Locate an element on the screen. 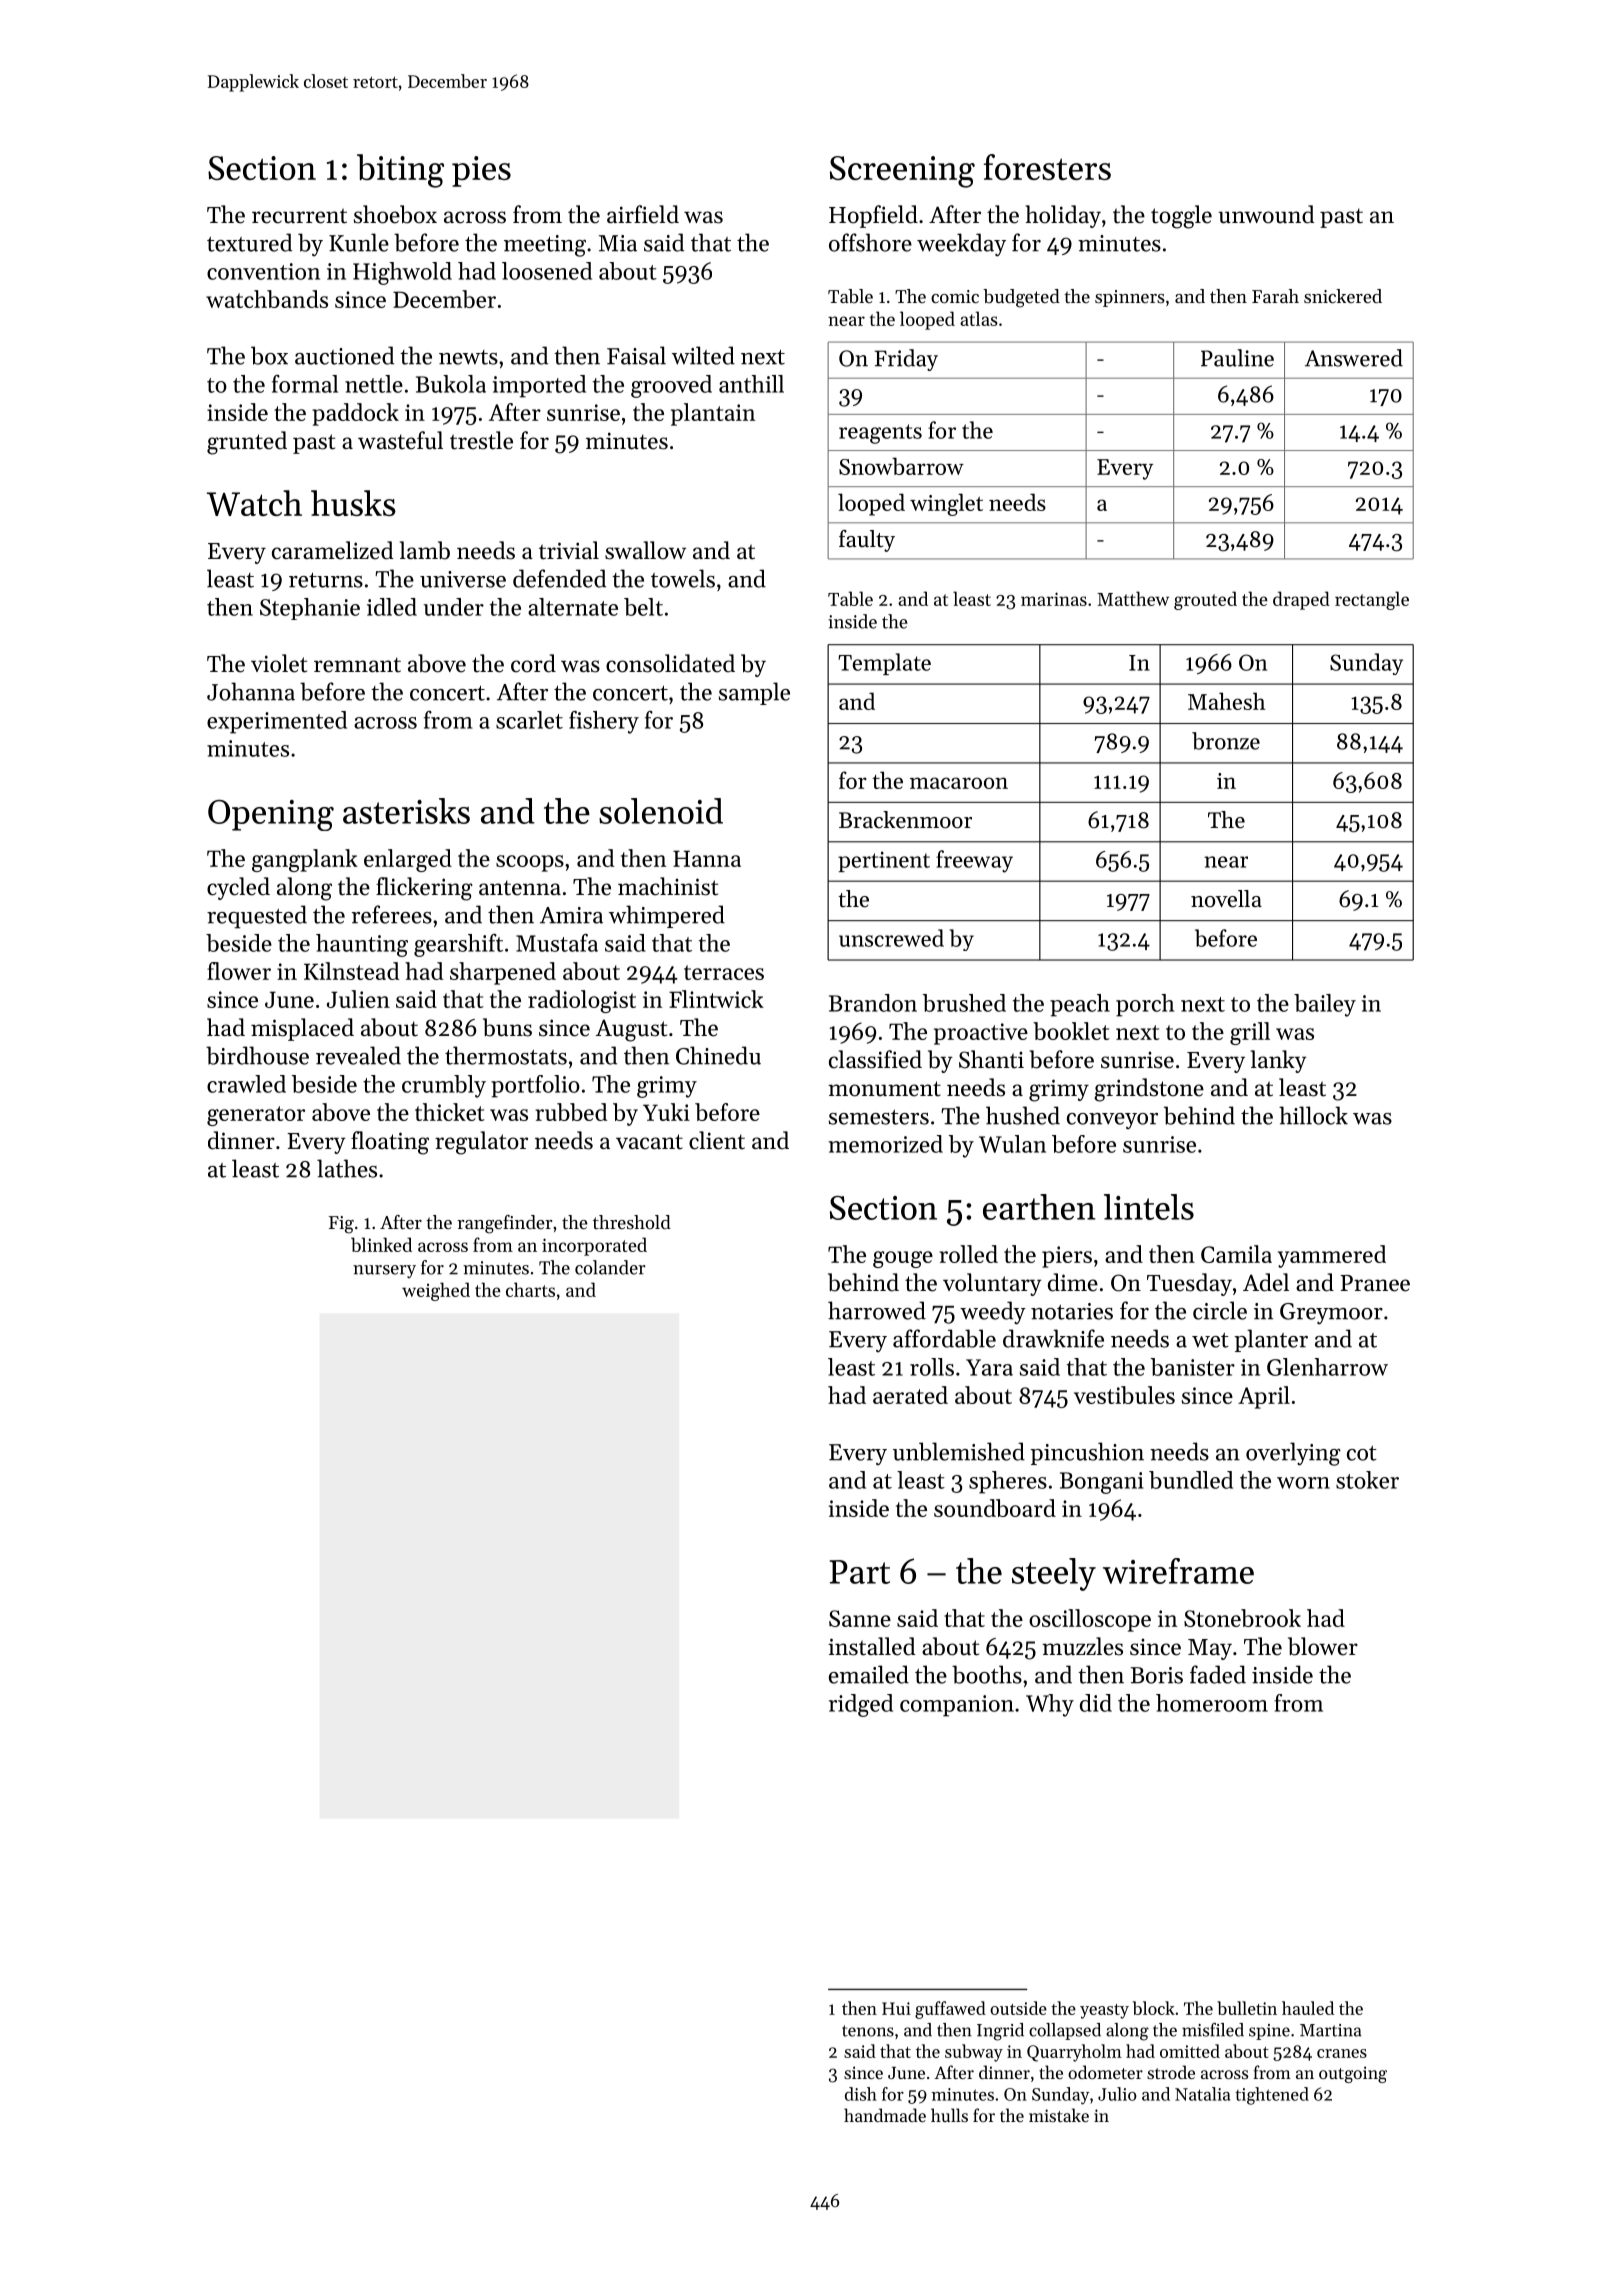 The image size is (1620, 2292). handmade is located at coordinates (885, 2115).
